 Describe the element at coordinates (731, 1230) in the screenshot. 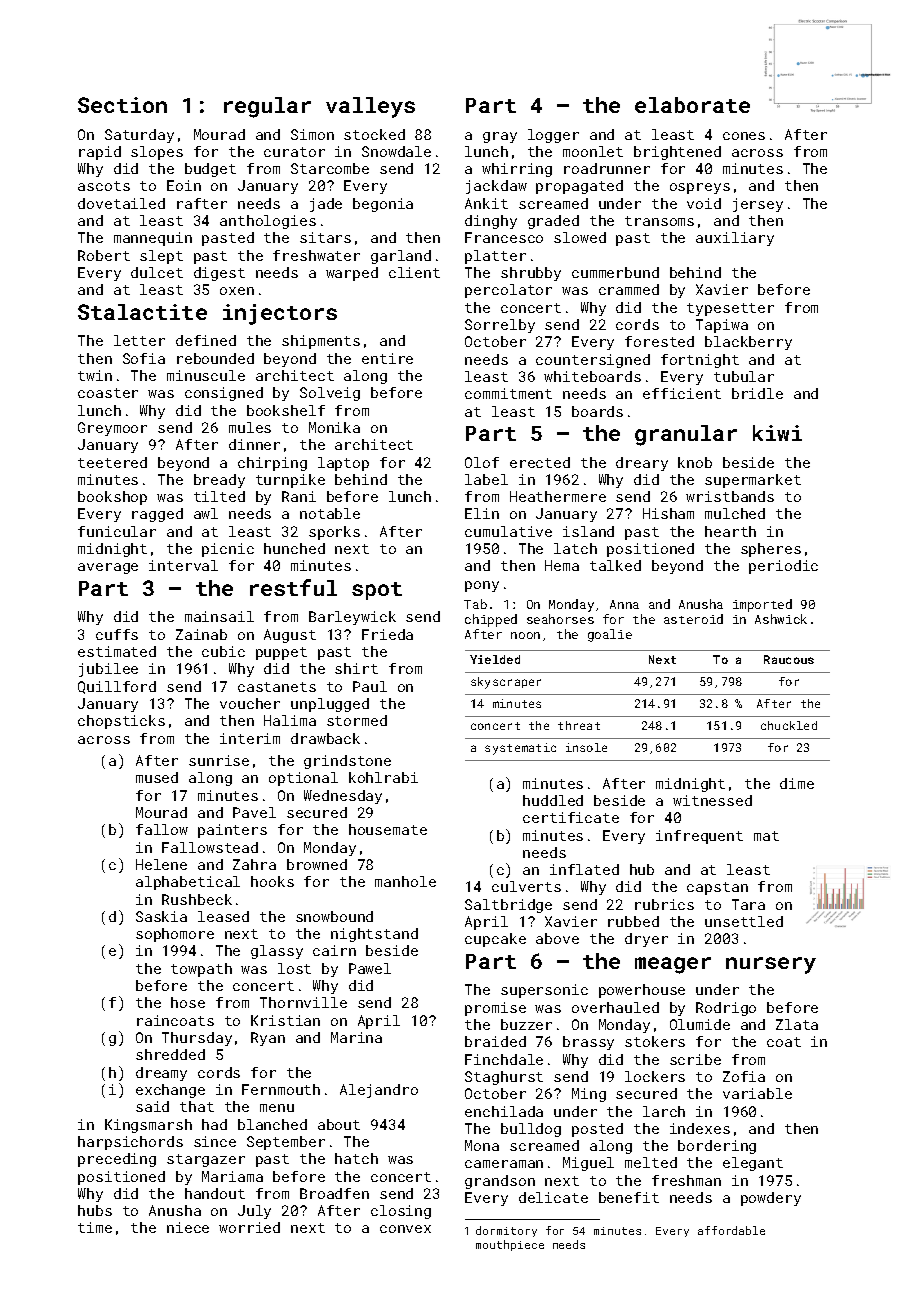

I see `affordable` at that location.
